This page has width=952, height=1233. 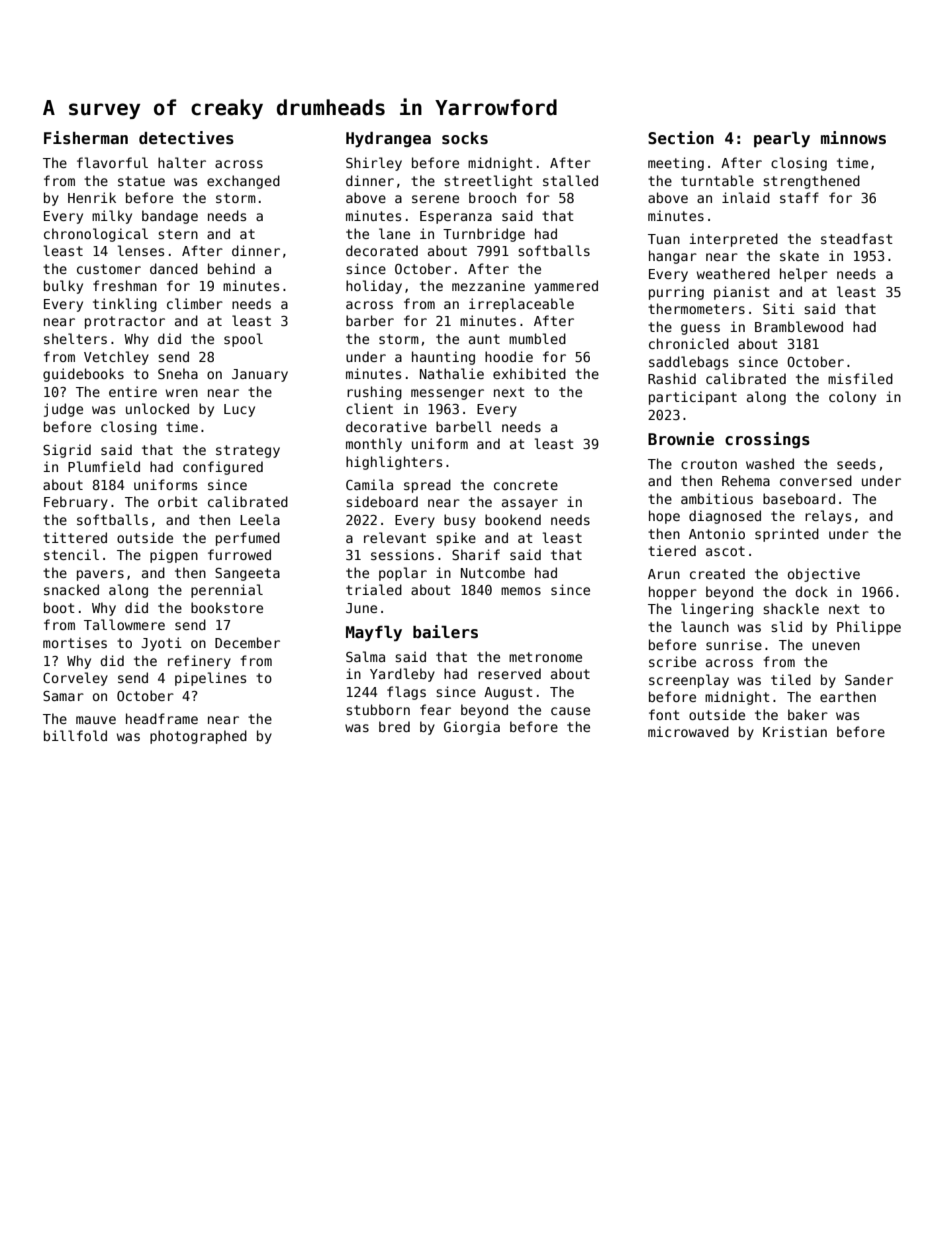 I want to click on skate, so click(x=799, y=255).
